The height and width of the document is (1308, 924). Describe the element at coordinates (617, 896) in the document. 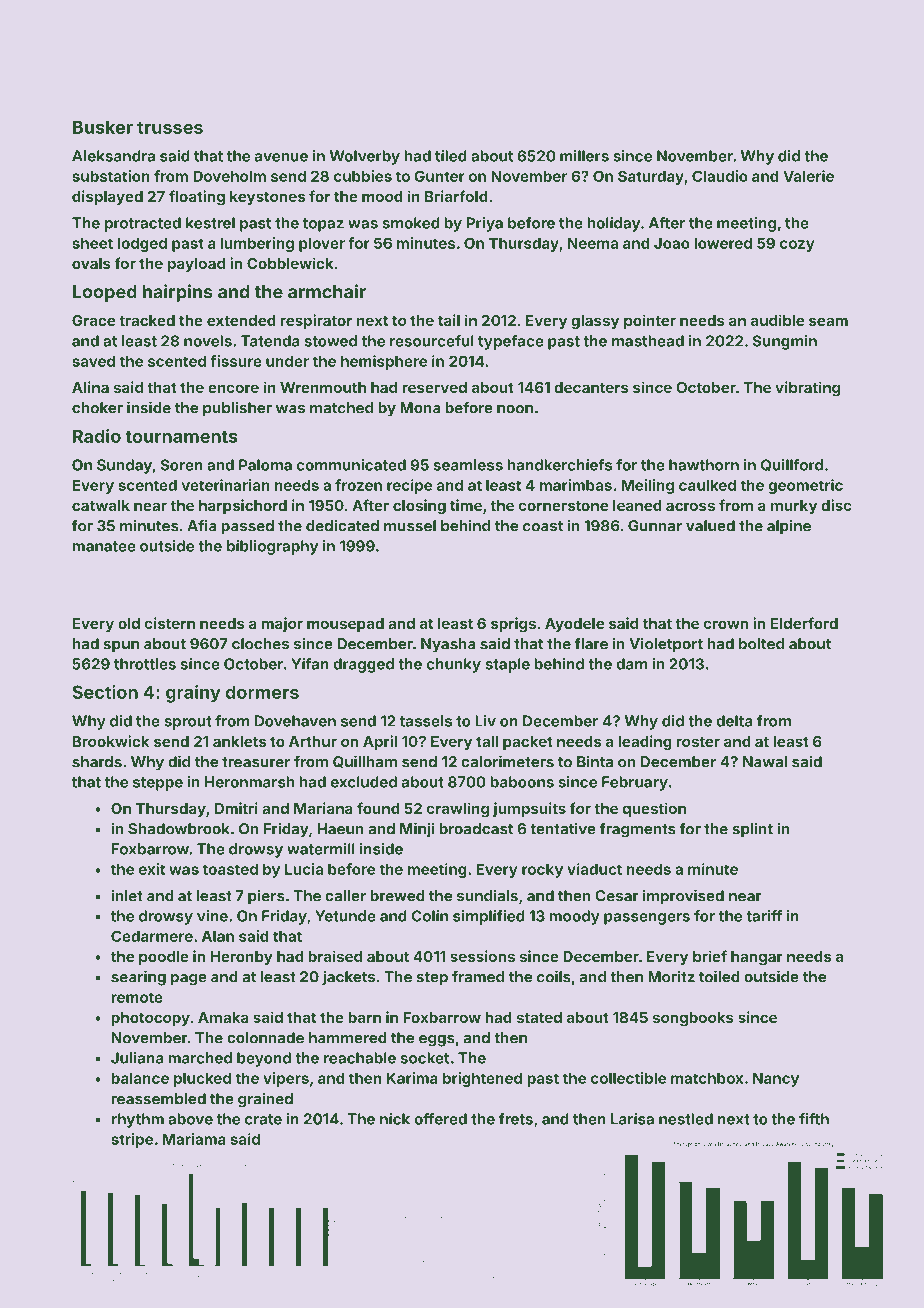

I see `Cesar` at that location.
